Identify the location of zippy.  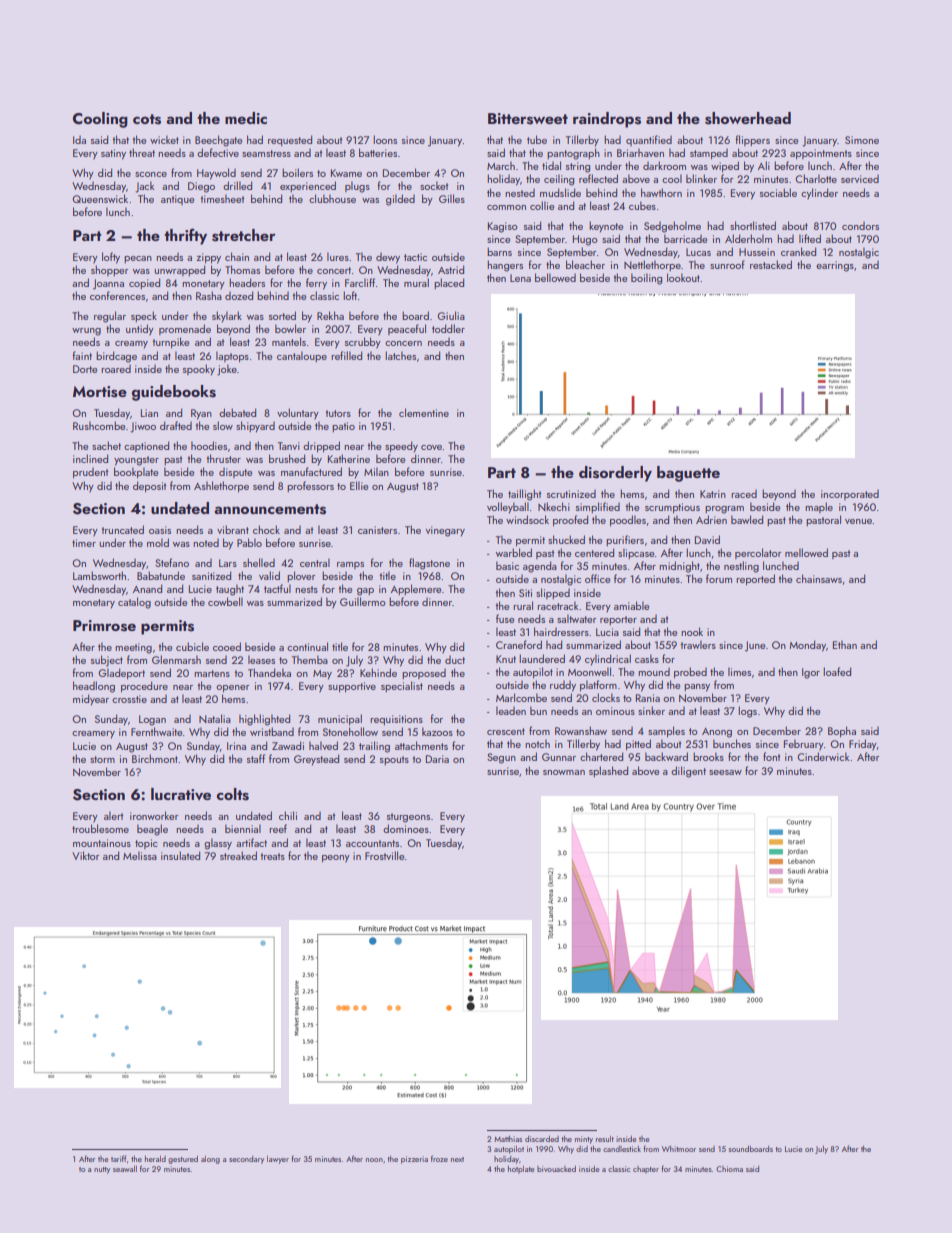
(208, 258).
